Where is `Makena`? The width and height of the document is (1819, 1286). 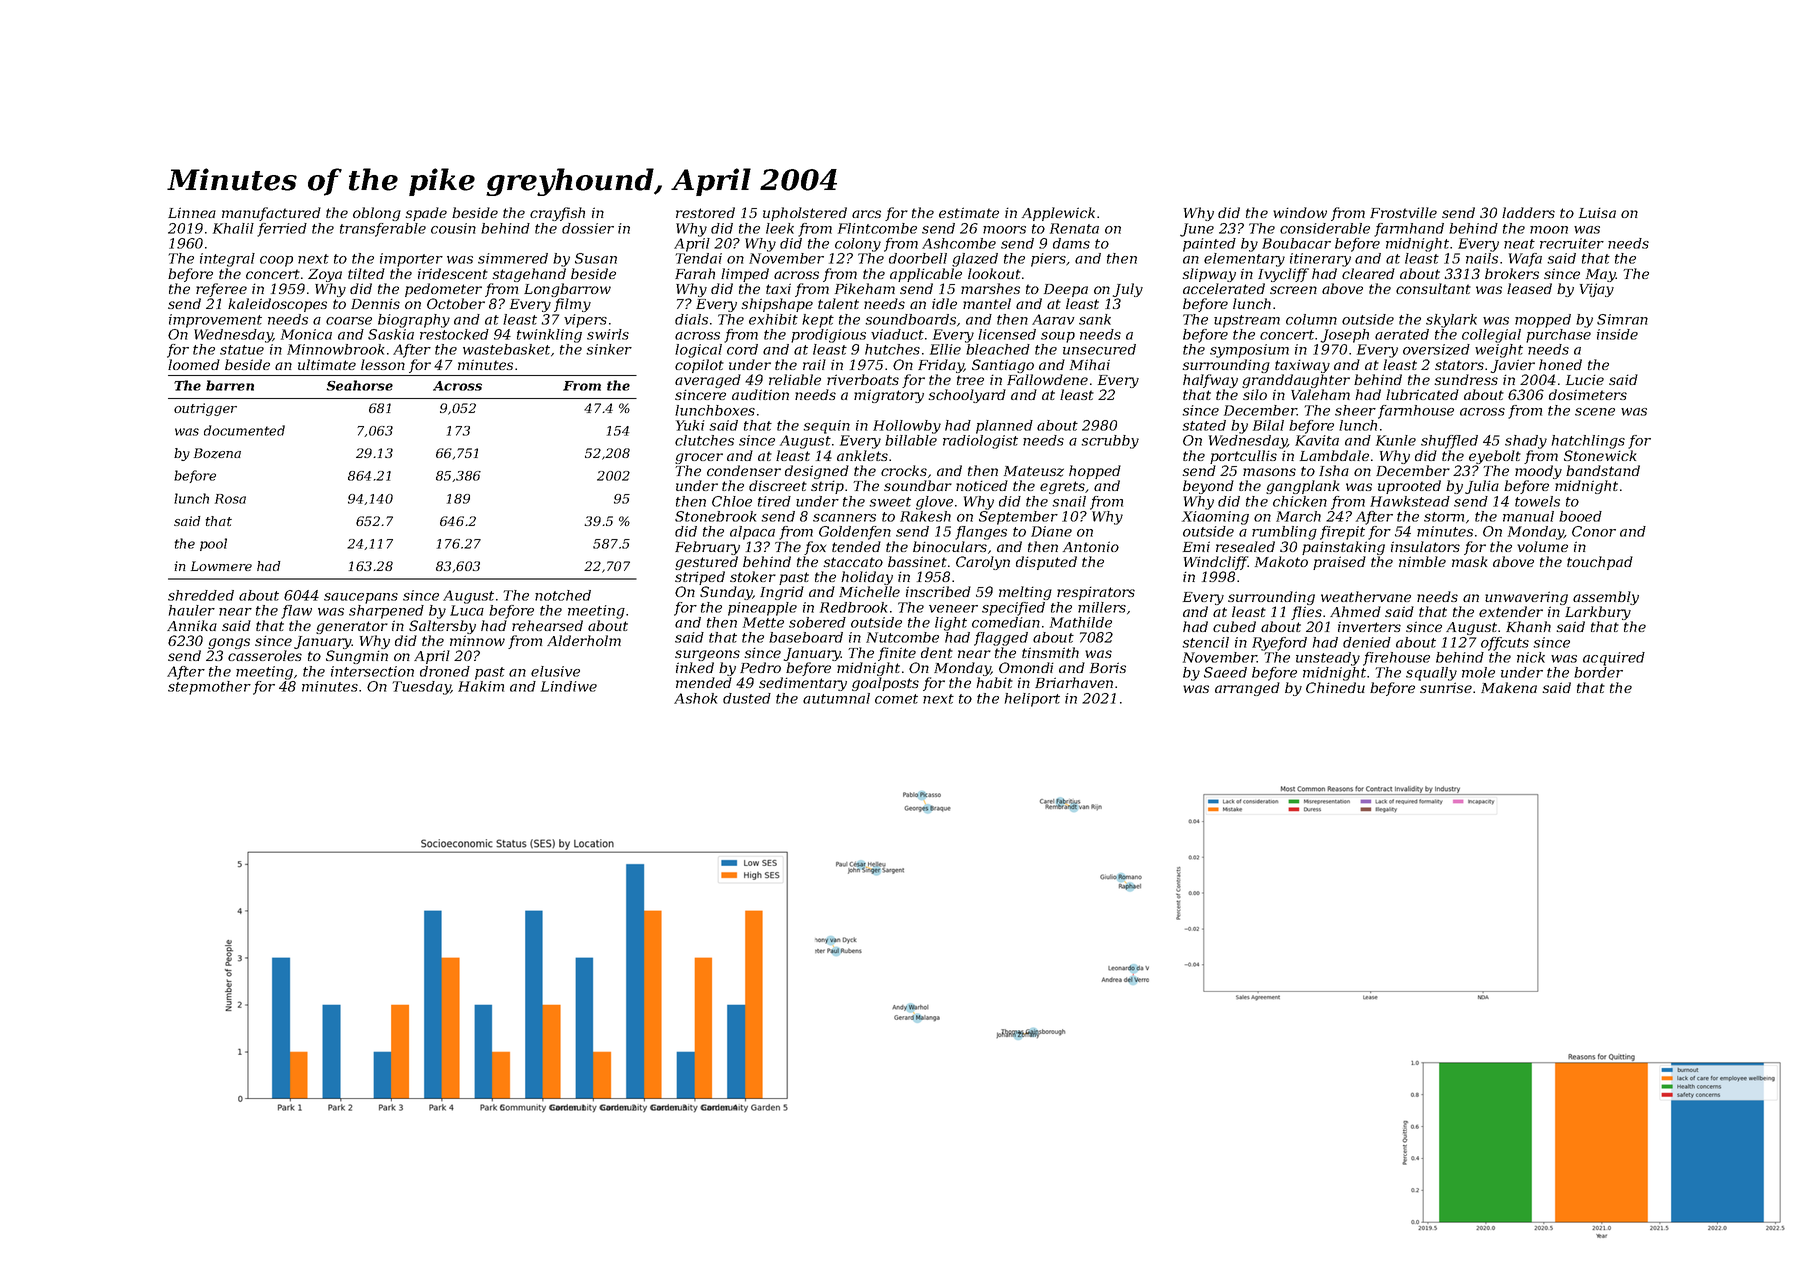 Makena is located at coordinates (1509, 687).
